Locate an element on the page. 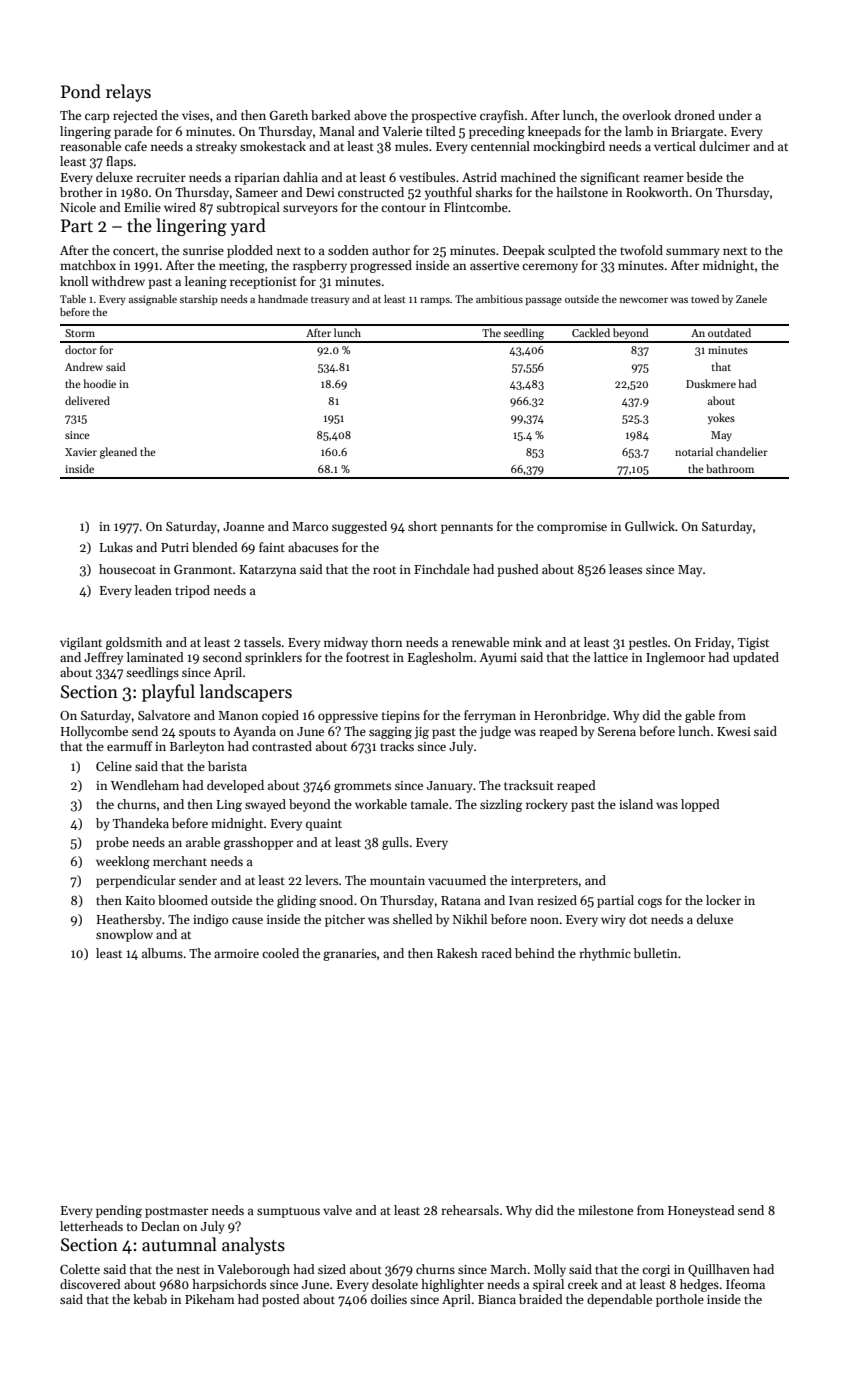 This page has height=1400, width=849. Joanne is located at coordinates (243, 526).
